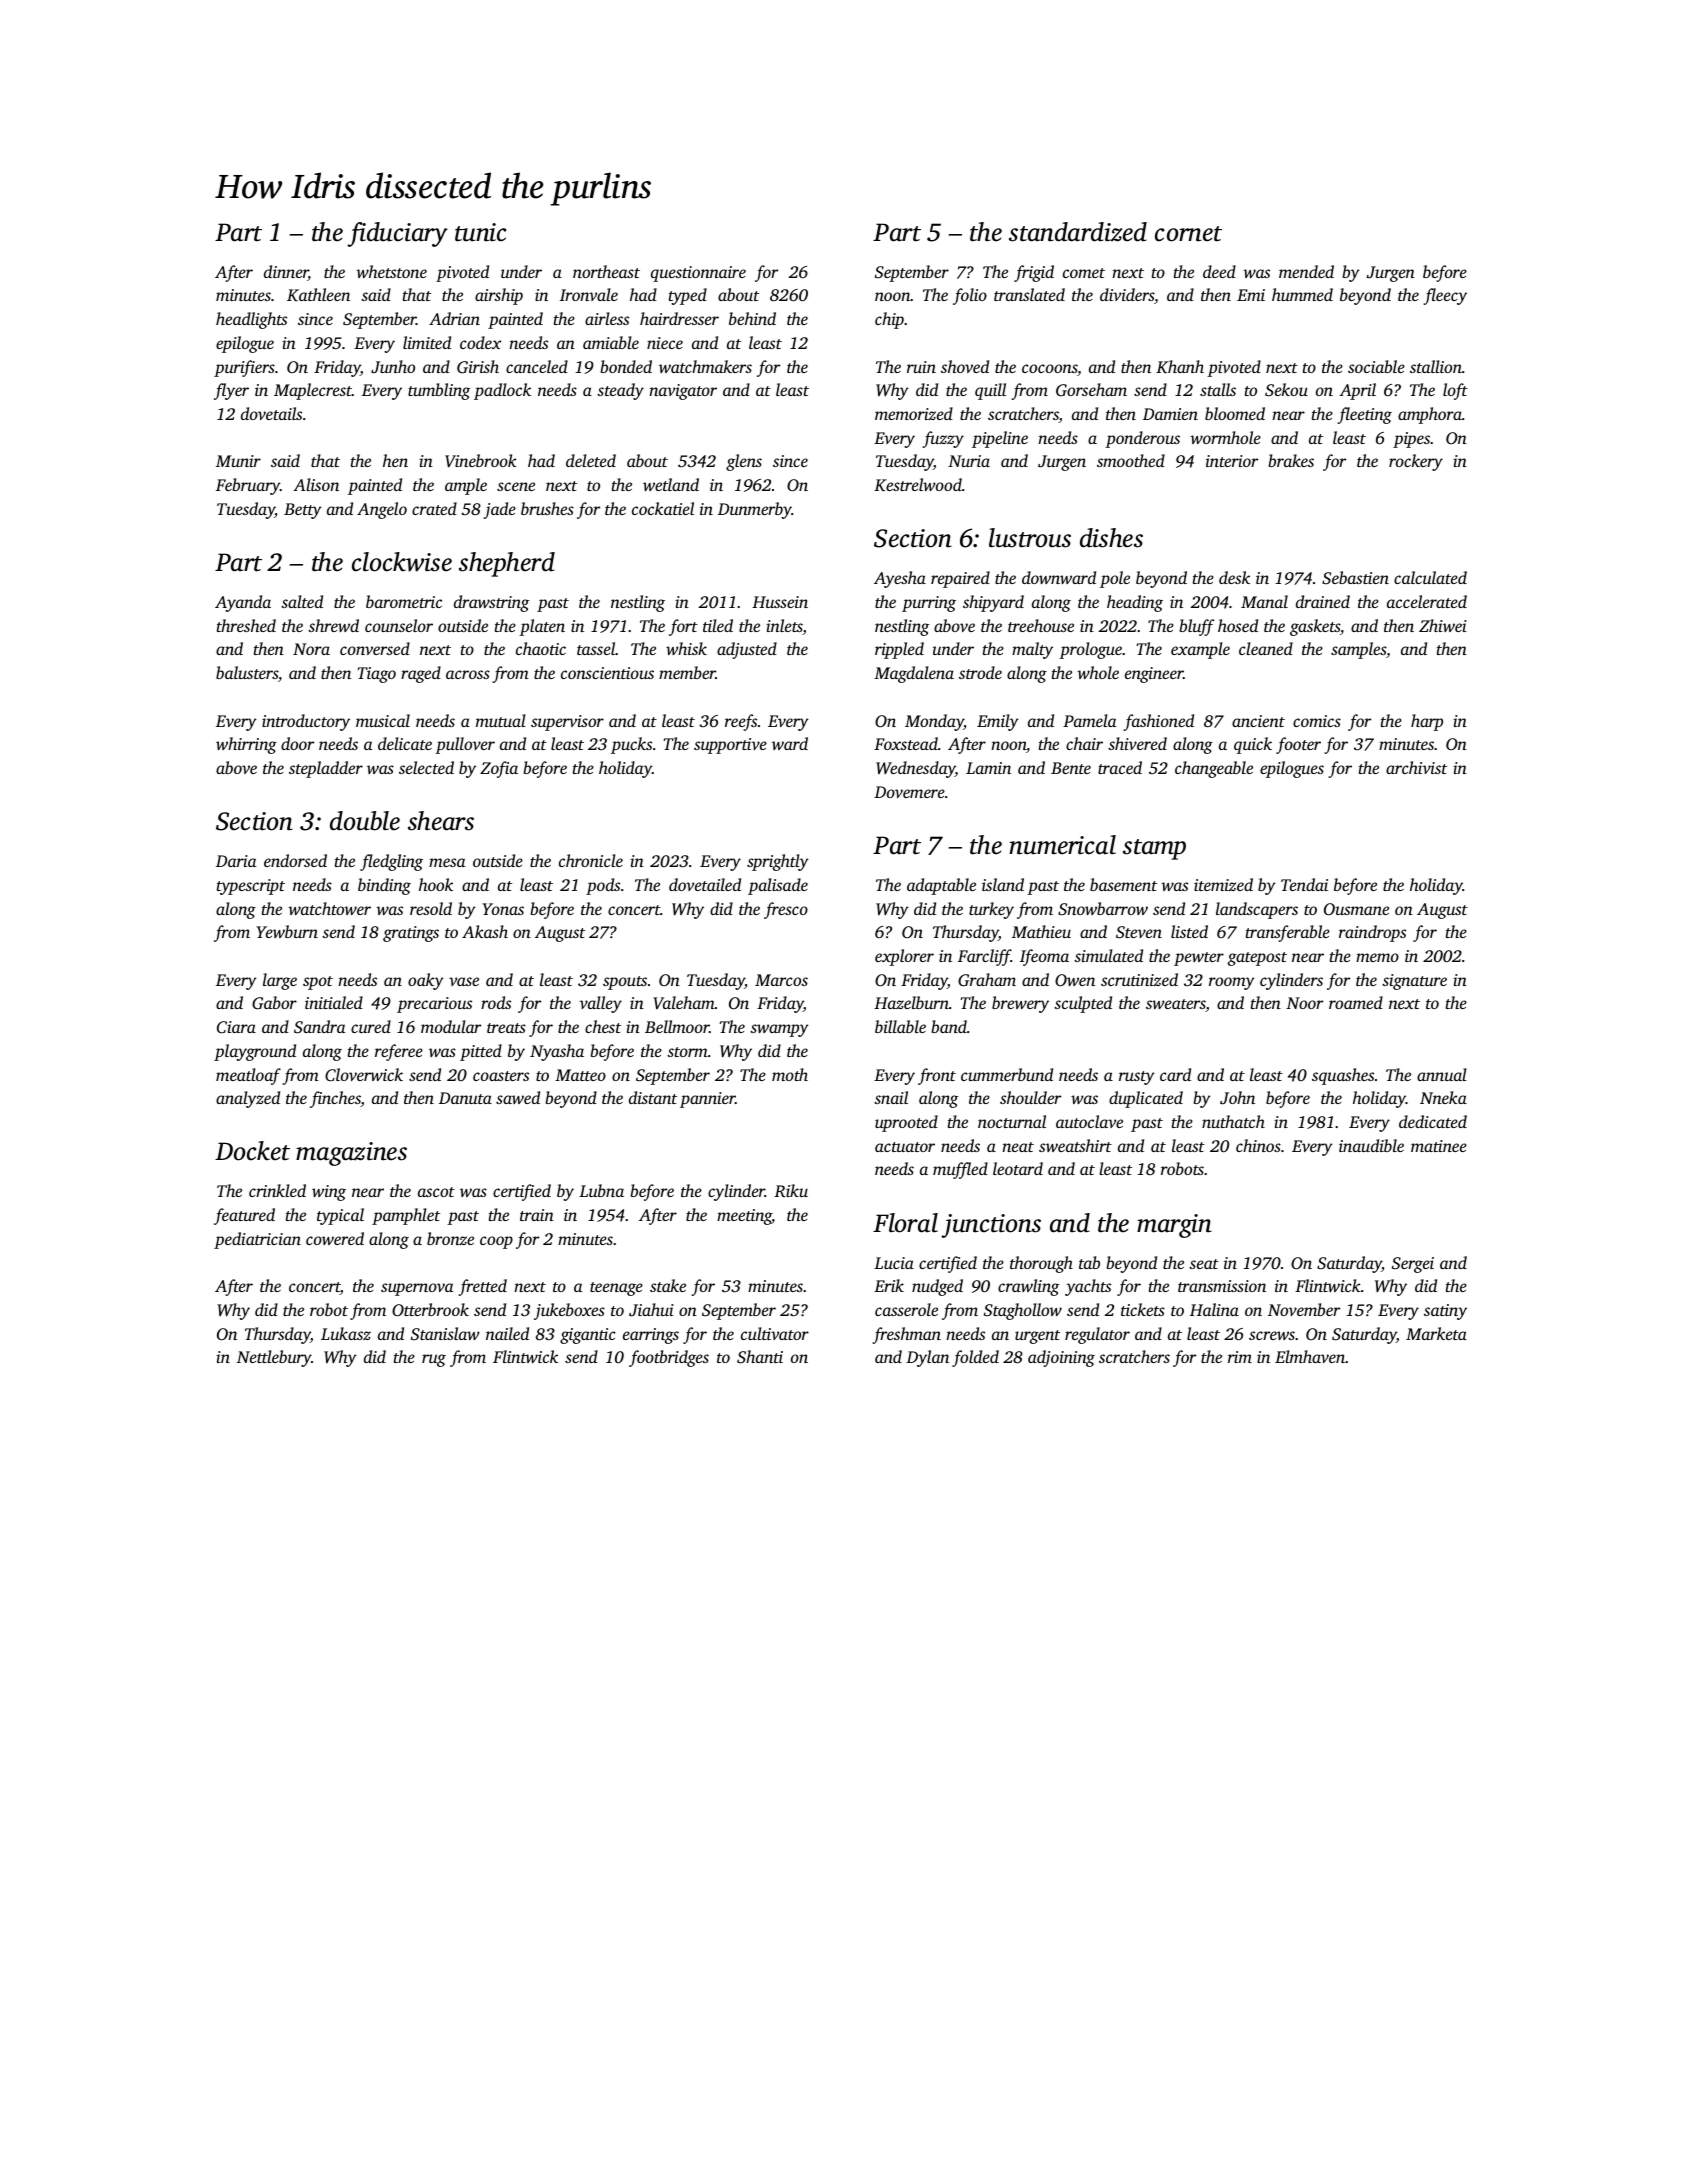  What do you see at coordinates (927, 1358) in the screenshot?
I see `Dylan` at bounding box center [927, 1358].
